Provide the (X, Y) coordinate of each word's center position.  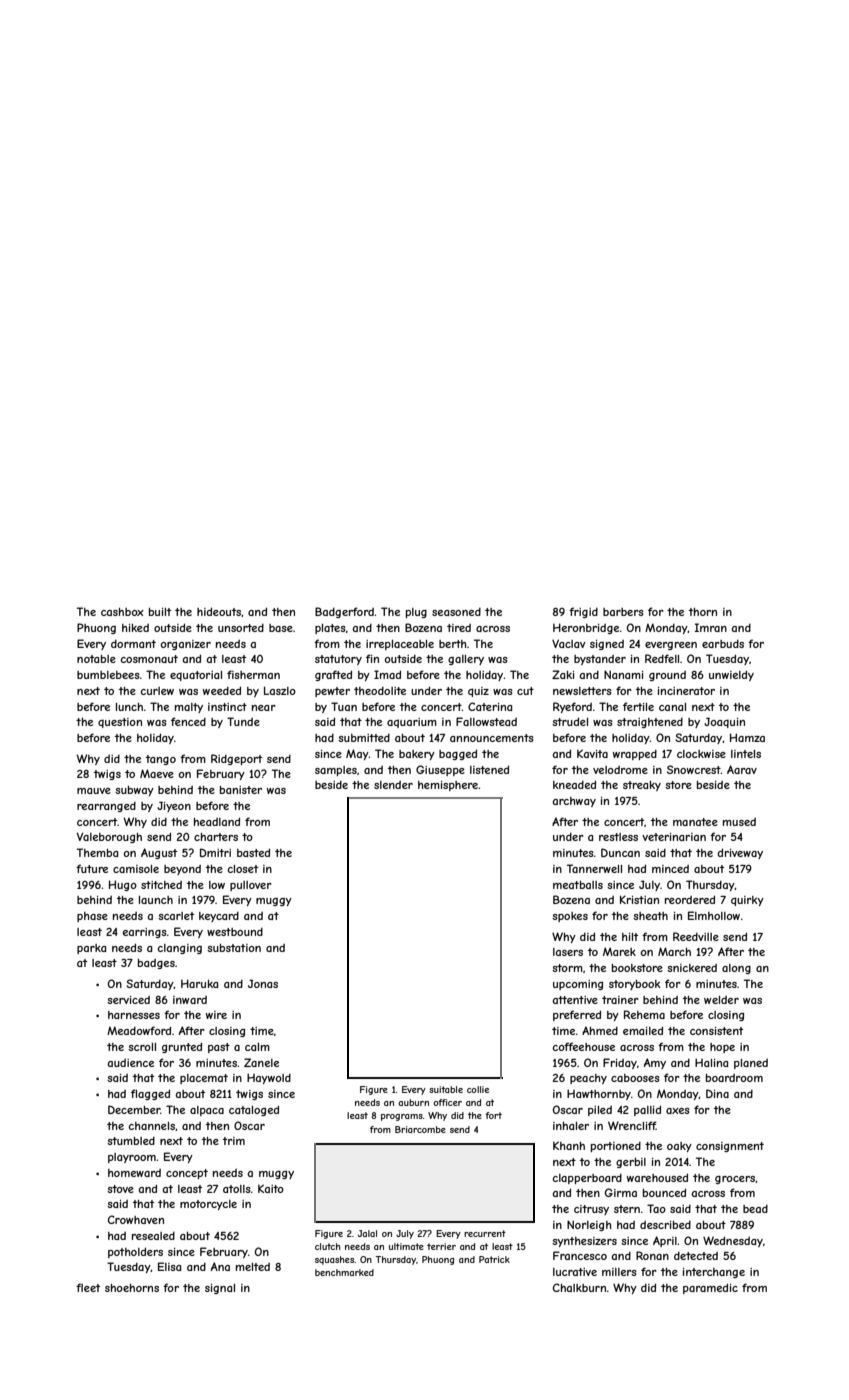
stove (120, 1189)
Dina (717, 1093)
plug (416, 613)
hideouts (219, 611)
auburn (413, 1102)
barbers (623, 612)
